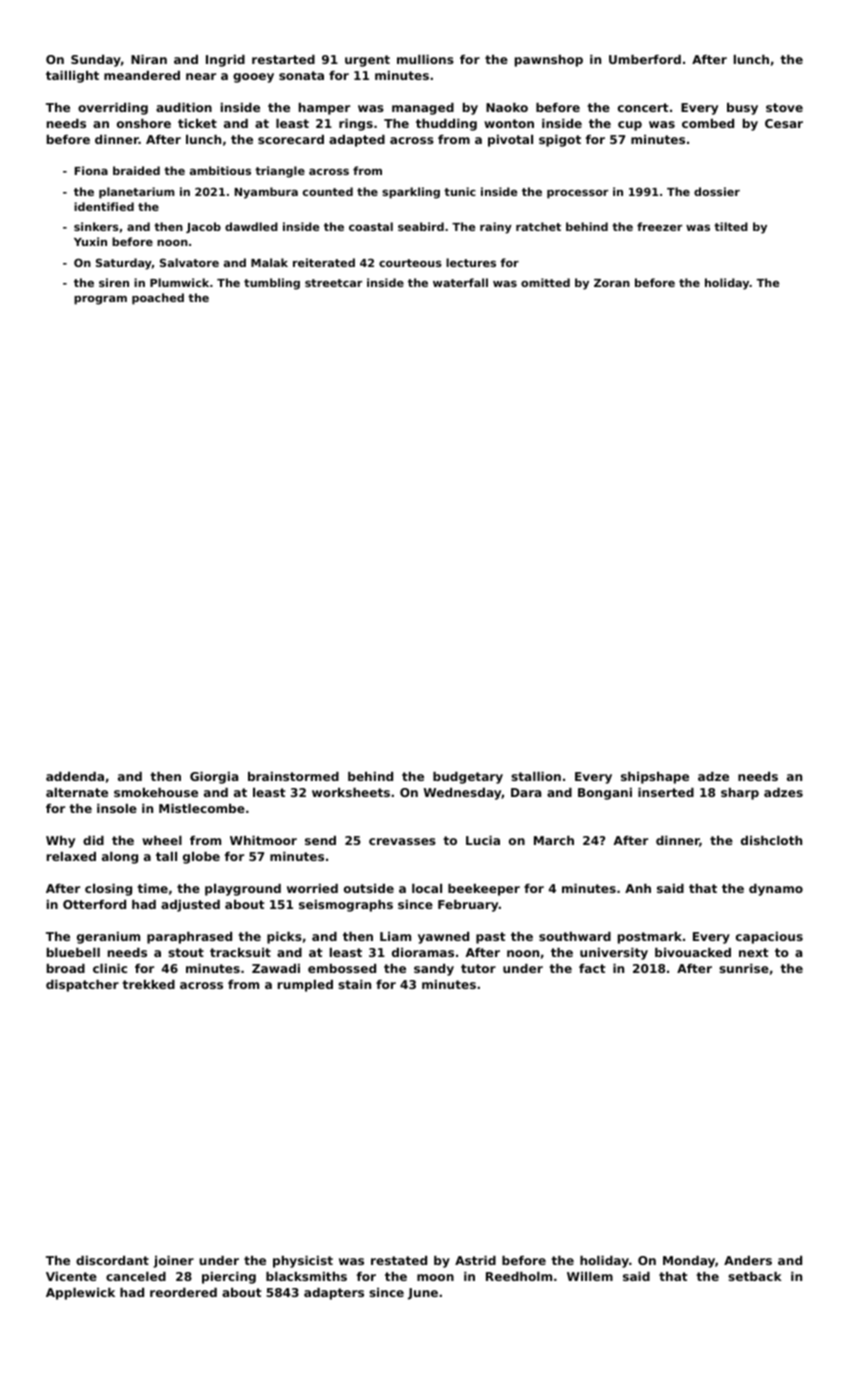 Image resolution: width=849 pixels, height=1400 pixels. I want to click on freezer, so click(659, 226).
